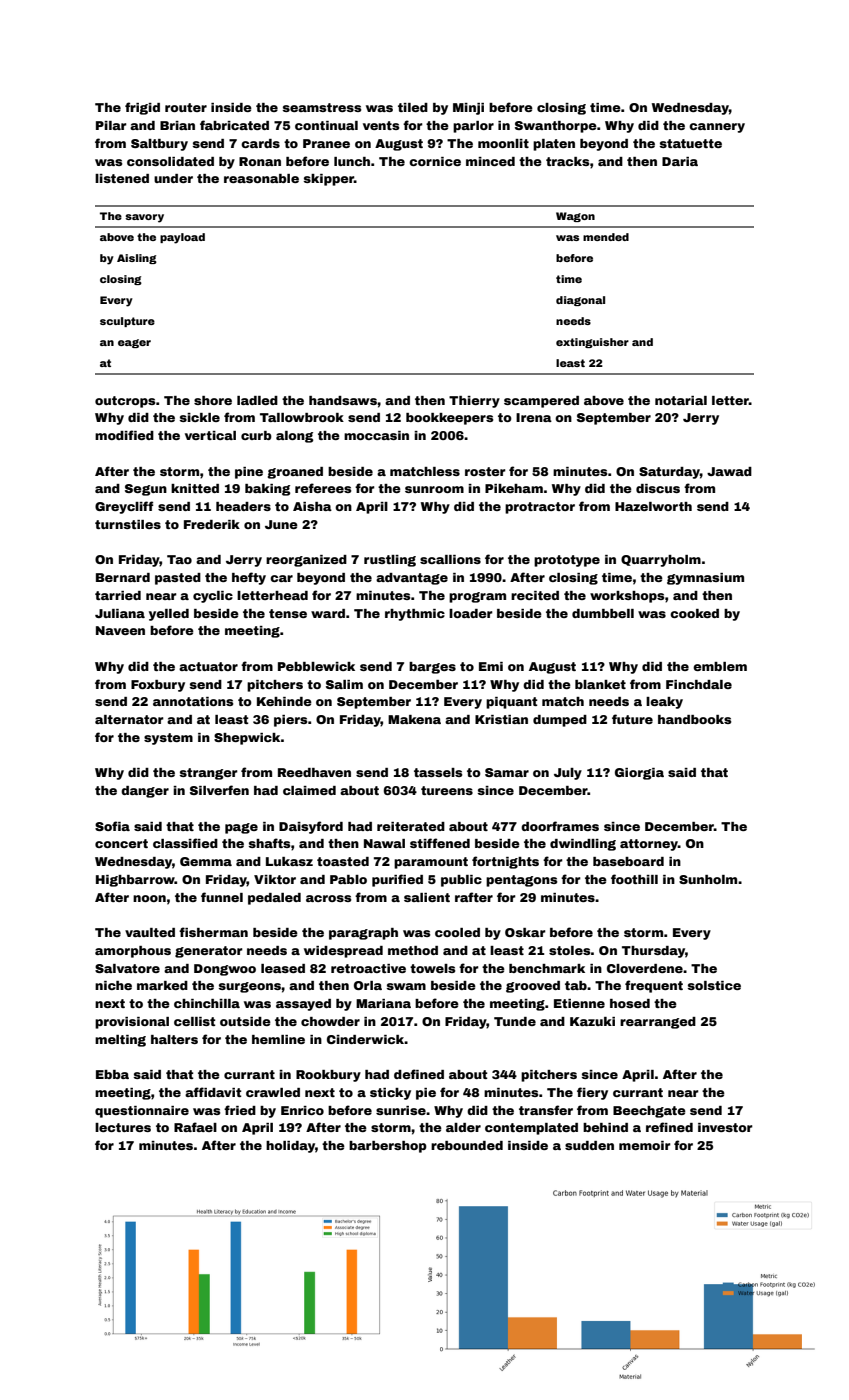  What do you see at coordinates (127, 322) in the image?
I see `sculpture` at bounding box center [127, 322].
